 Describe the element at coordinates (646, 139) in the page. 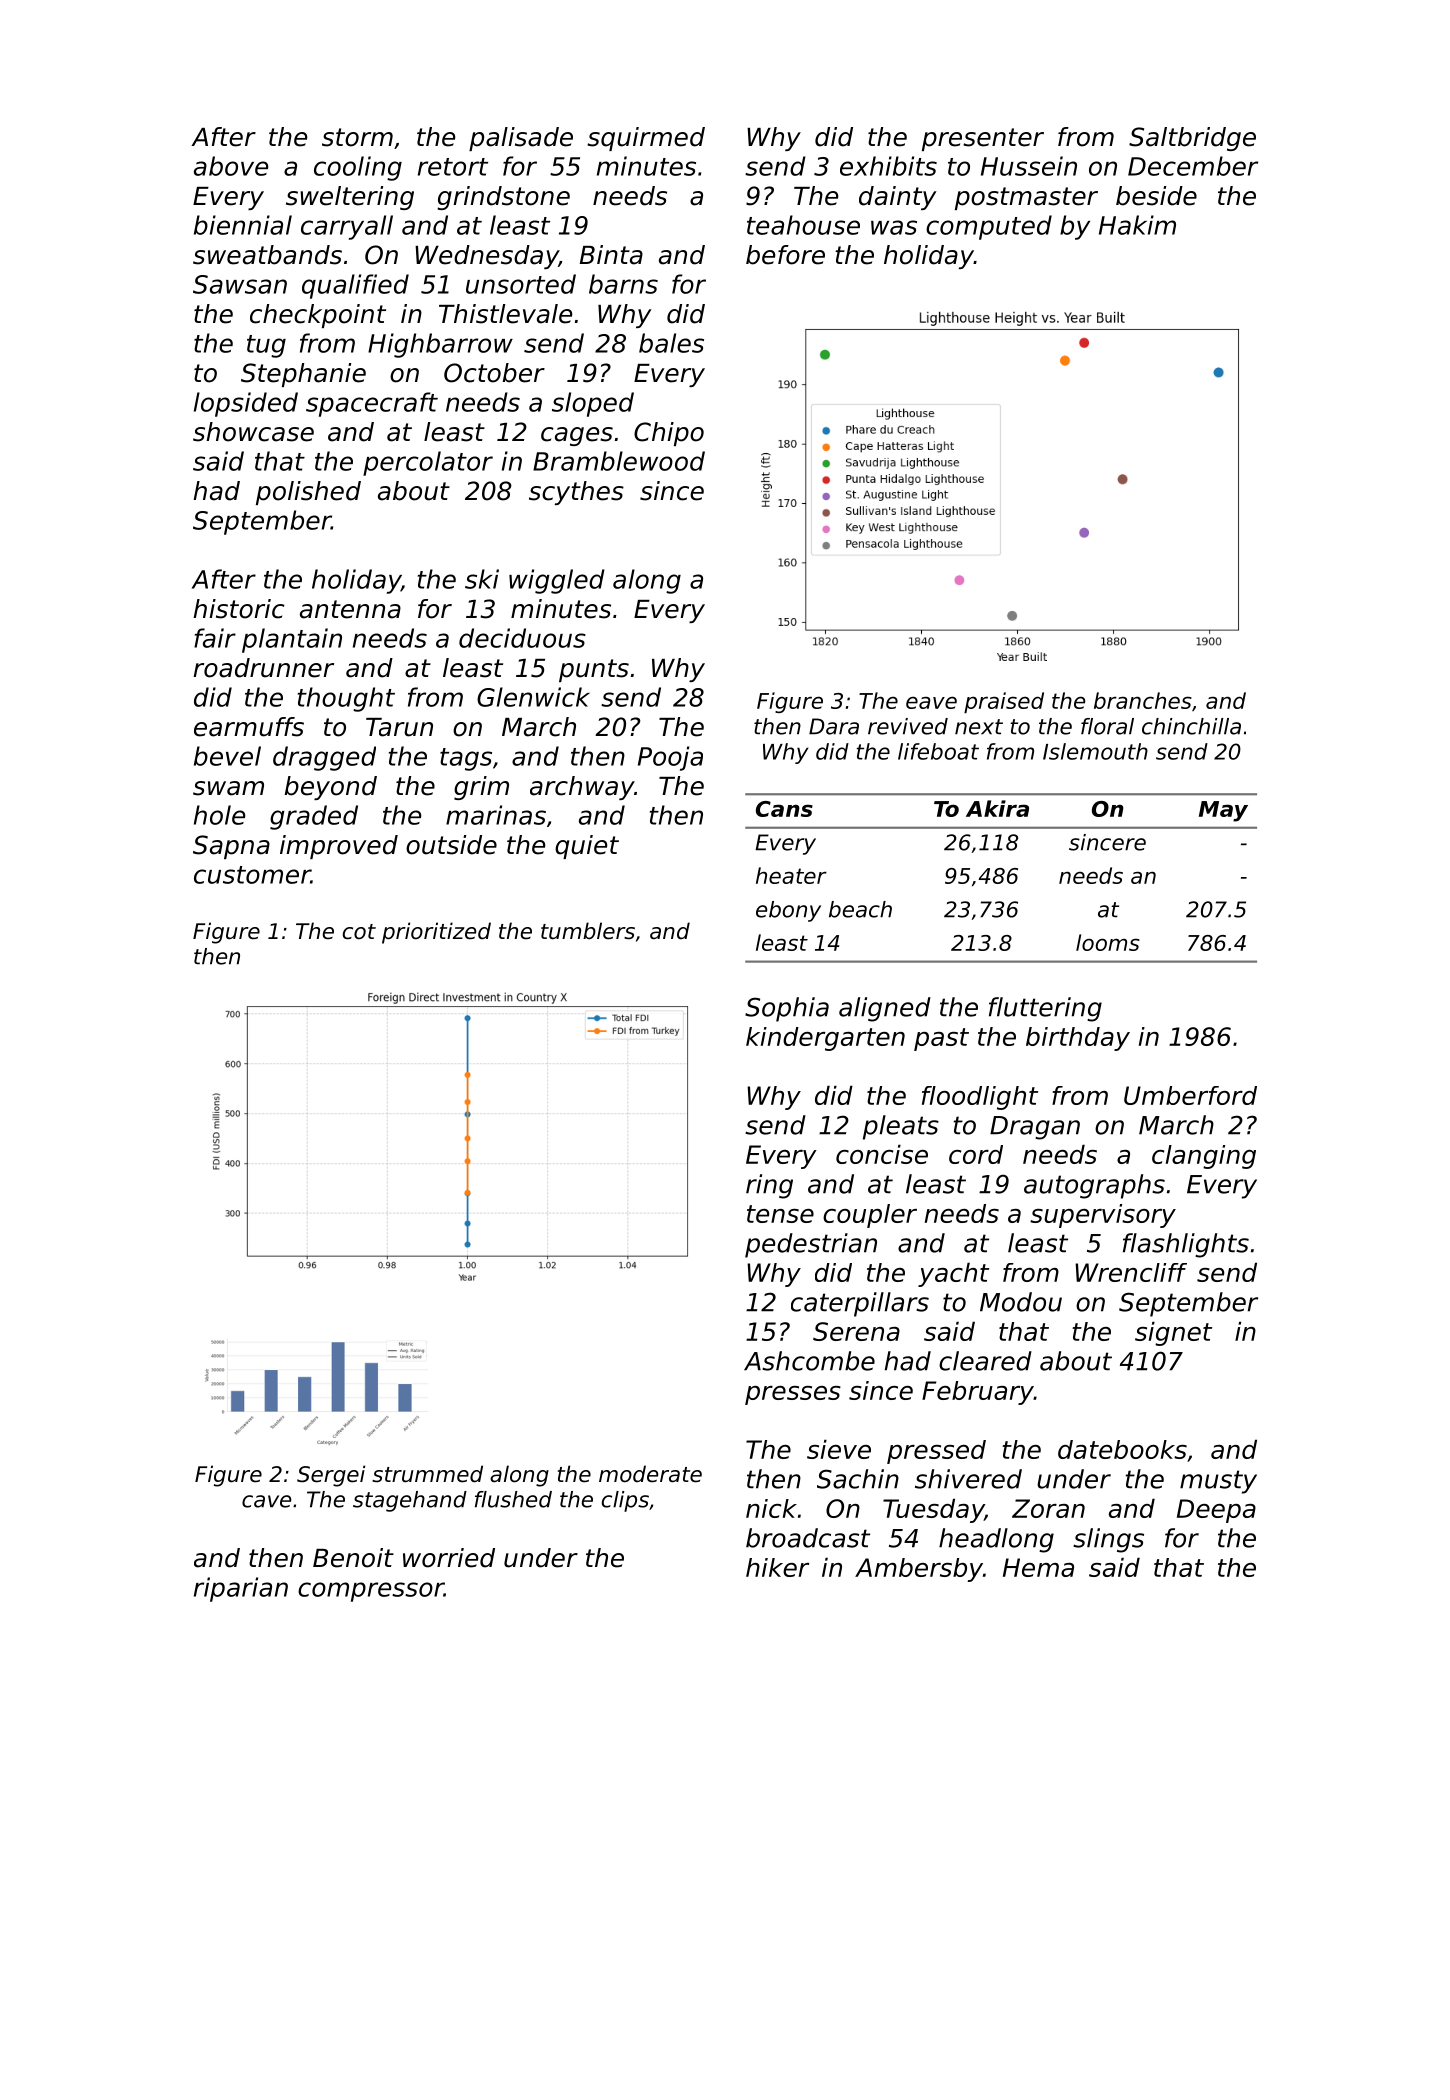

I see `squirmed` at that location.
